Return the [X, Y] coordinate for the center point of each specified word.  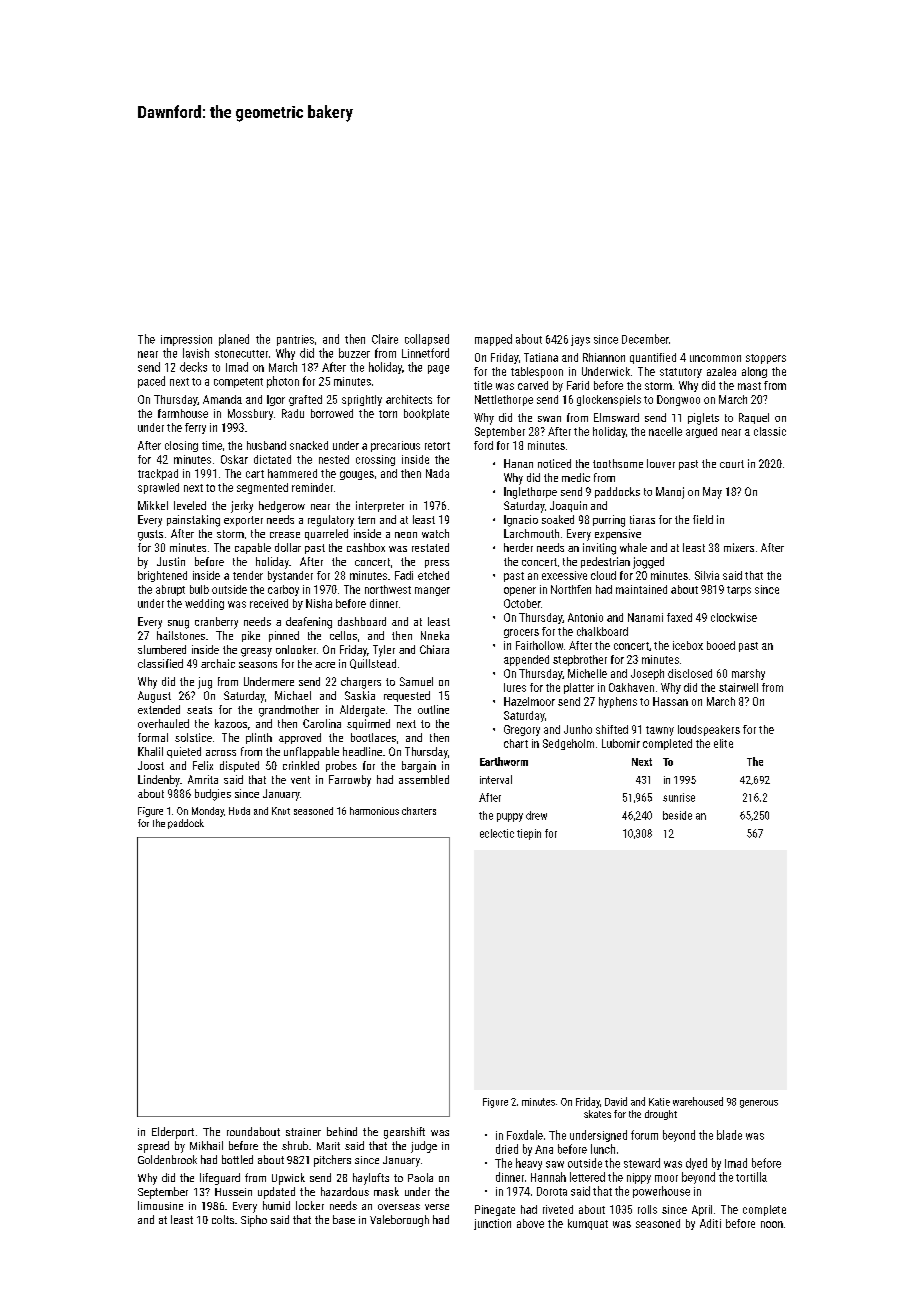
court [732, 464]
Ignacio [521, 521]
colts [223, 1219]
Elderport [173, 1133]
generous [759, 1104]
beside [677, 815]
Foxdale [525, 1135]
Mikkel [153, 505]
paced [151, 382]
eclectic [497, 833]
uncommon [715, 358]
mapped [493, 340]
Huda [239, 811]
